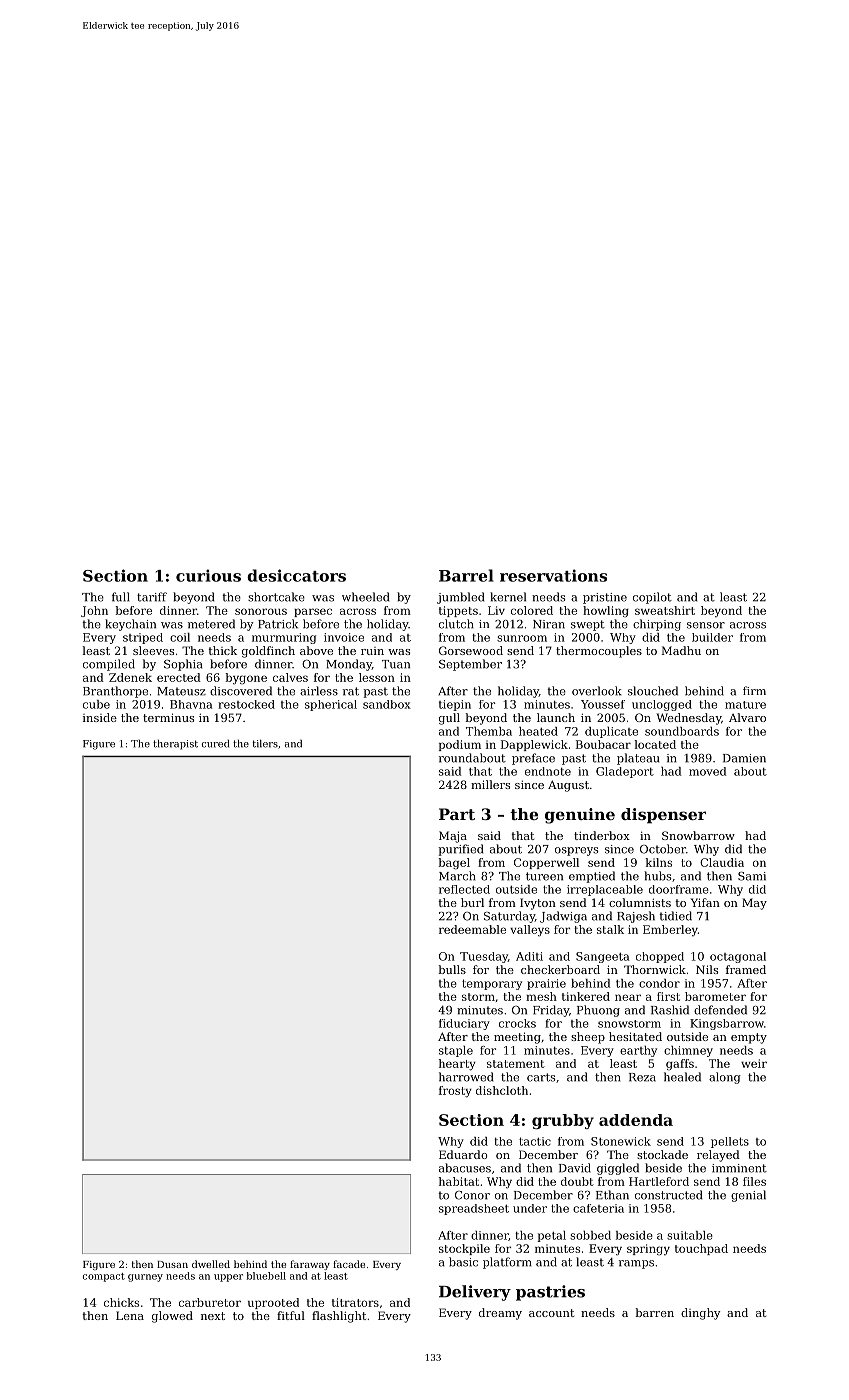 The height and width of the screenshot is (1400, 849). What do you see at coordinates (712, 637) in the screenshot?
I see `builder` at bounding box center [712, 637].
